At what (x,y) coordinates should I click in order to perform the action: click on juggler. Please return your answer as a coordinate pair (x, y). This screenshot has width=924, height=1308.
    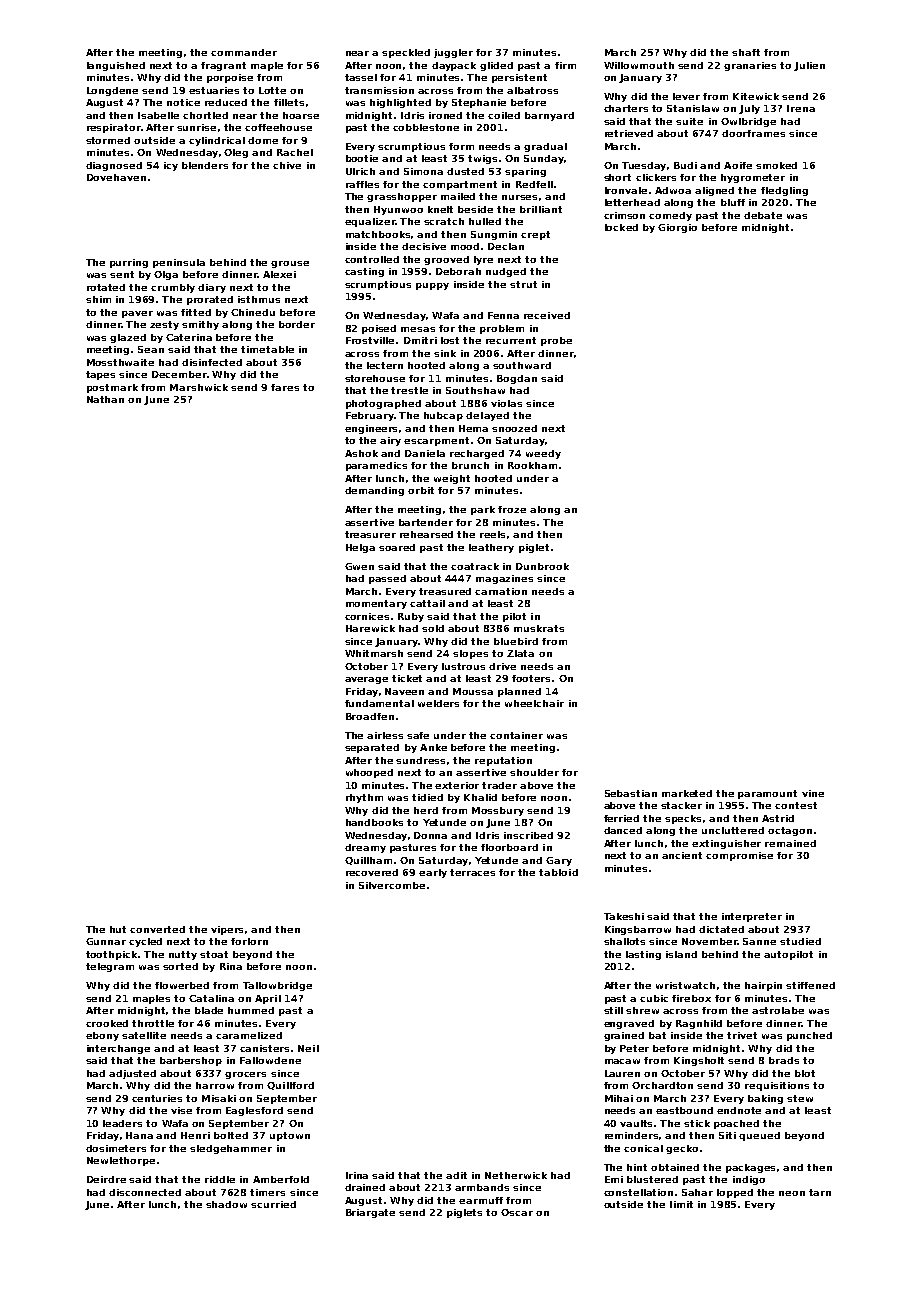
    Looking at the image, I should click on (453, 53).
